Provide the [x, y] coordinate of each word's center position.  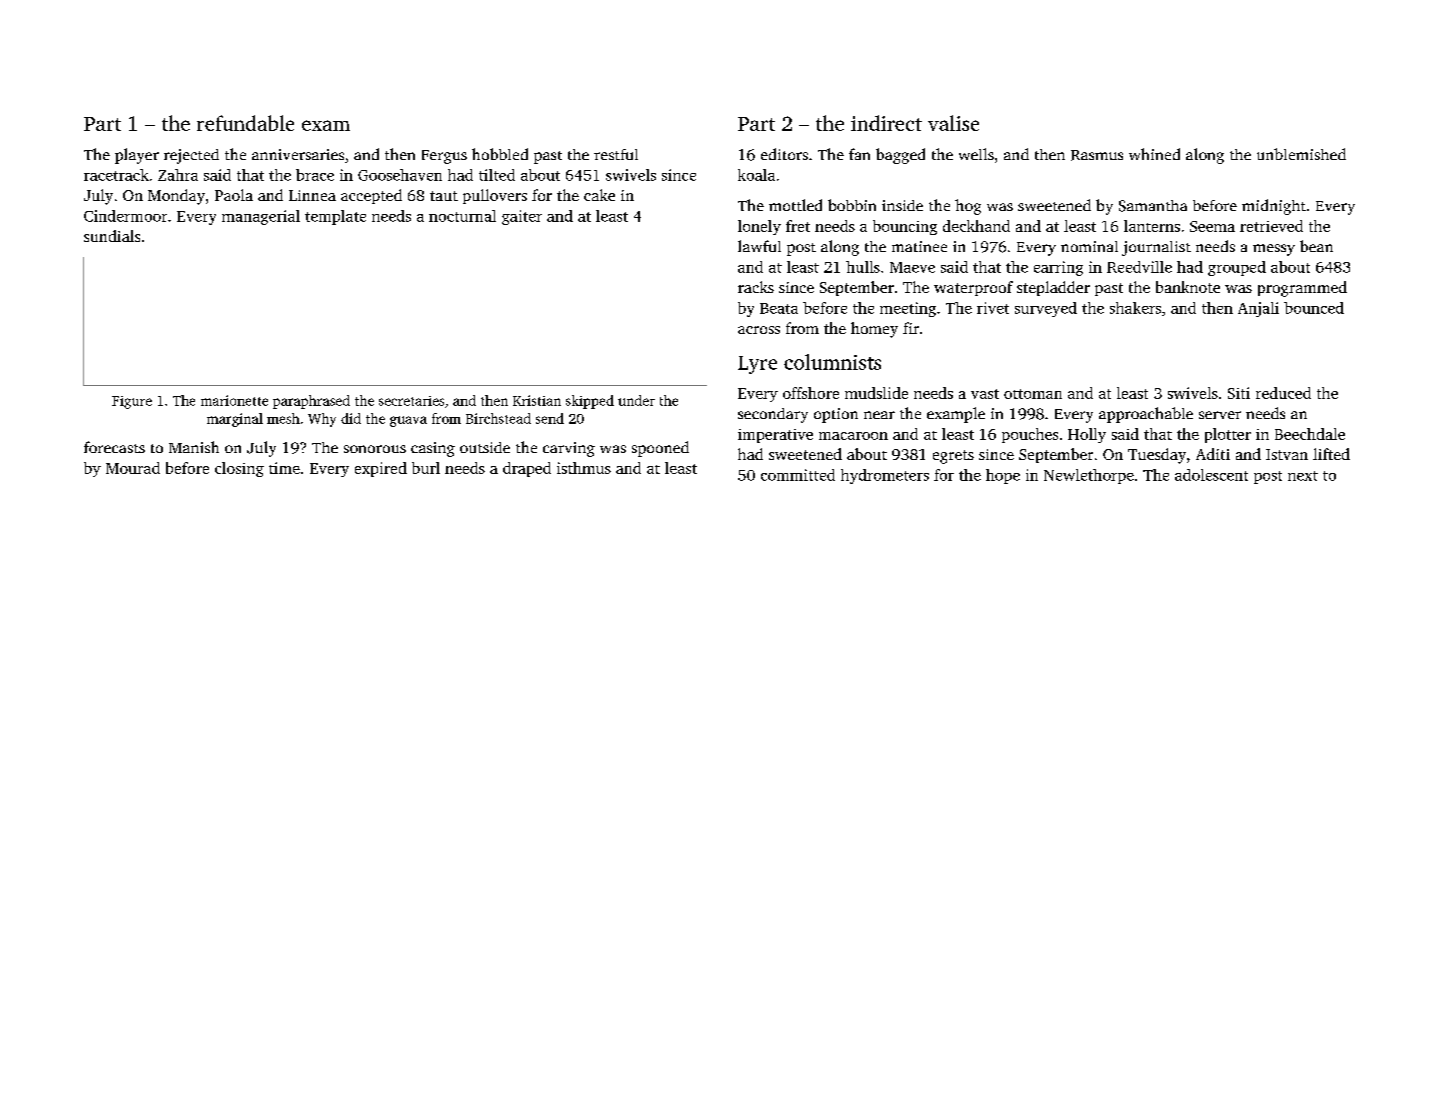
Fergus [444, 157]
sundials [112, 236]
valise [953, 123]
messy [1274, 250]
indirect [886, 123]
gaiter [522, 217]
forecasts [114, 447]
